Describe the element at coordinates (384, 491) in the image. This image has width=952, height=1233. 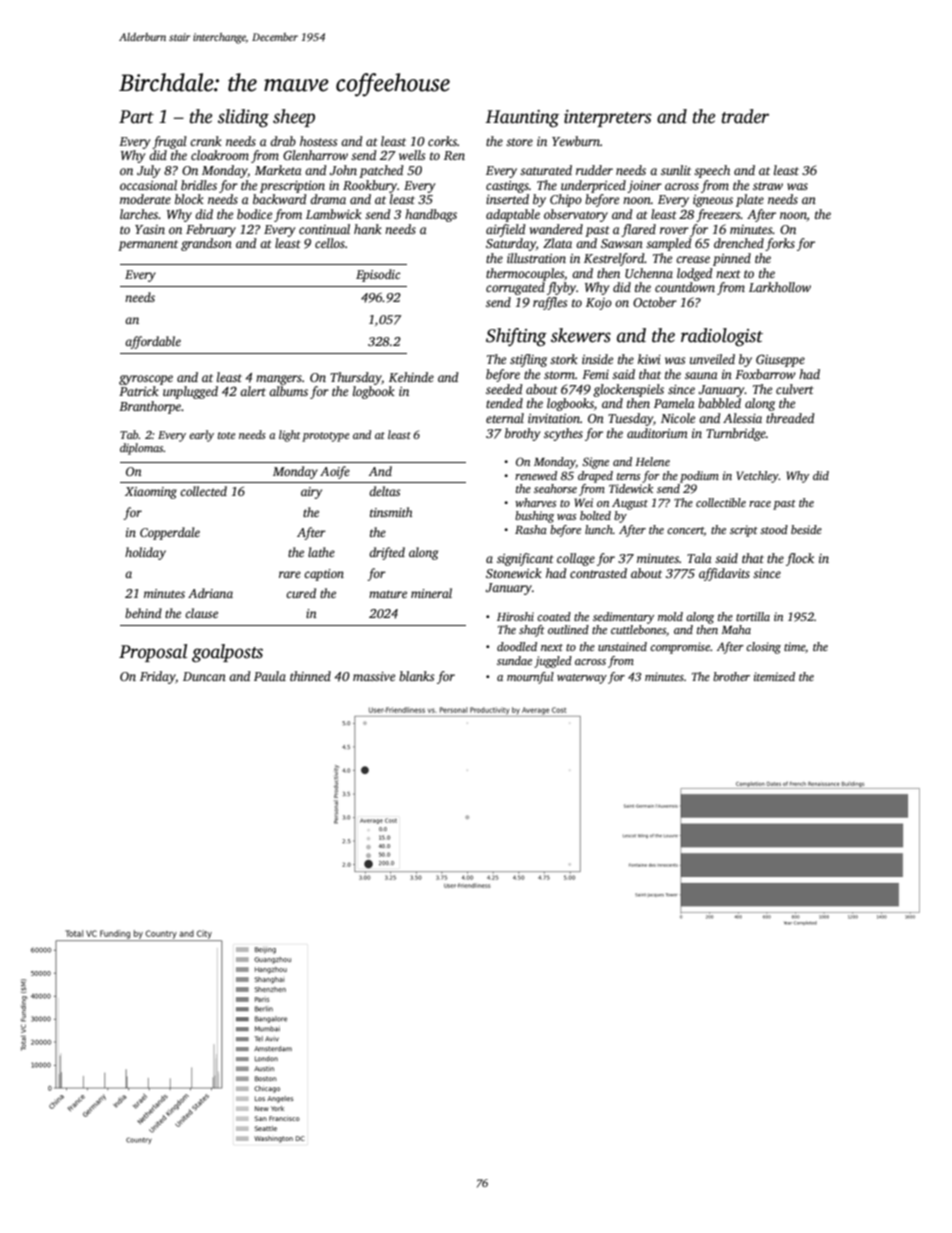
I see `deltas` at that location.
